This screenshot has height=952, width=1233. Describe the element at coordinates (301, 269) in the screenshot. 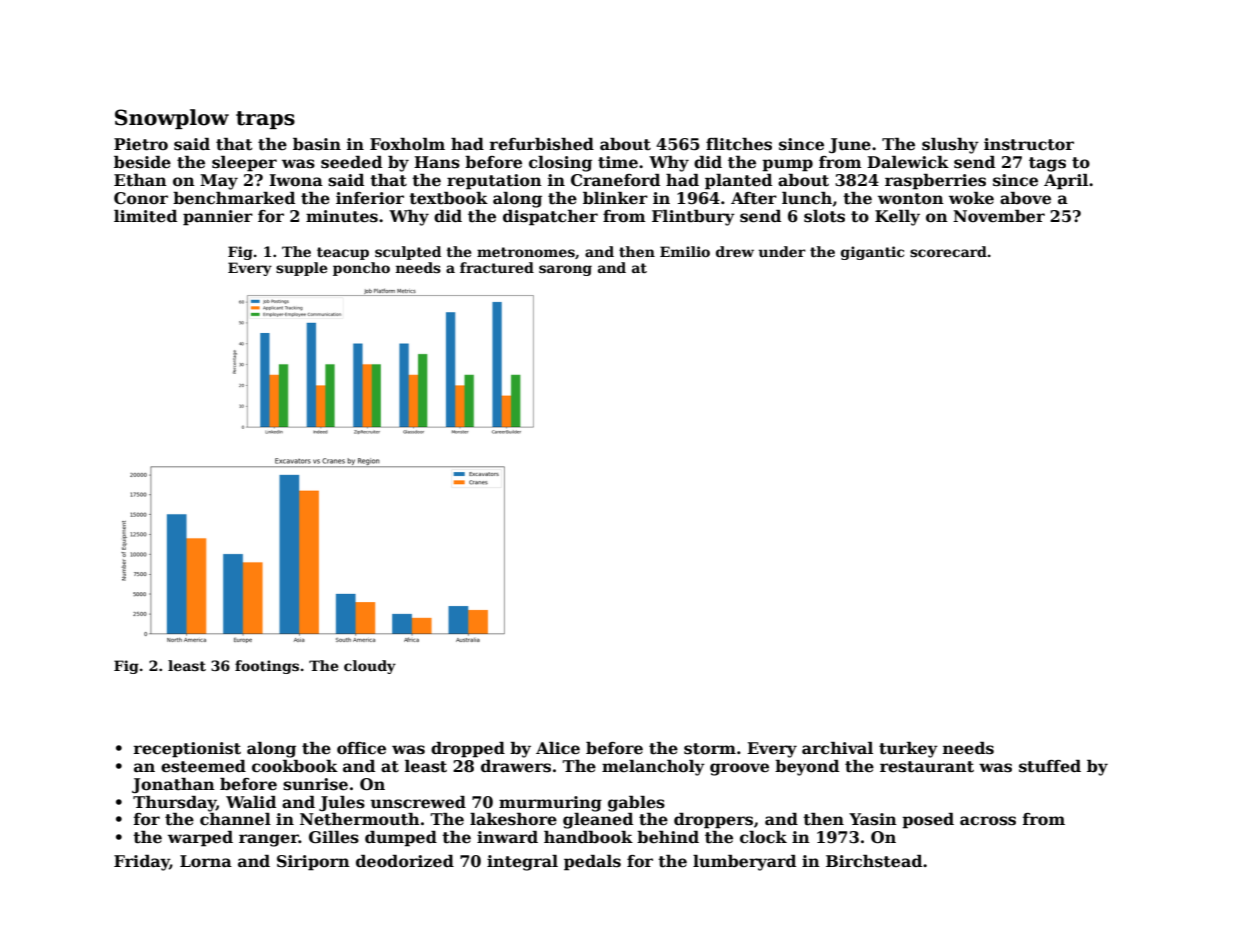

I see `supple` at that location.
